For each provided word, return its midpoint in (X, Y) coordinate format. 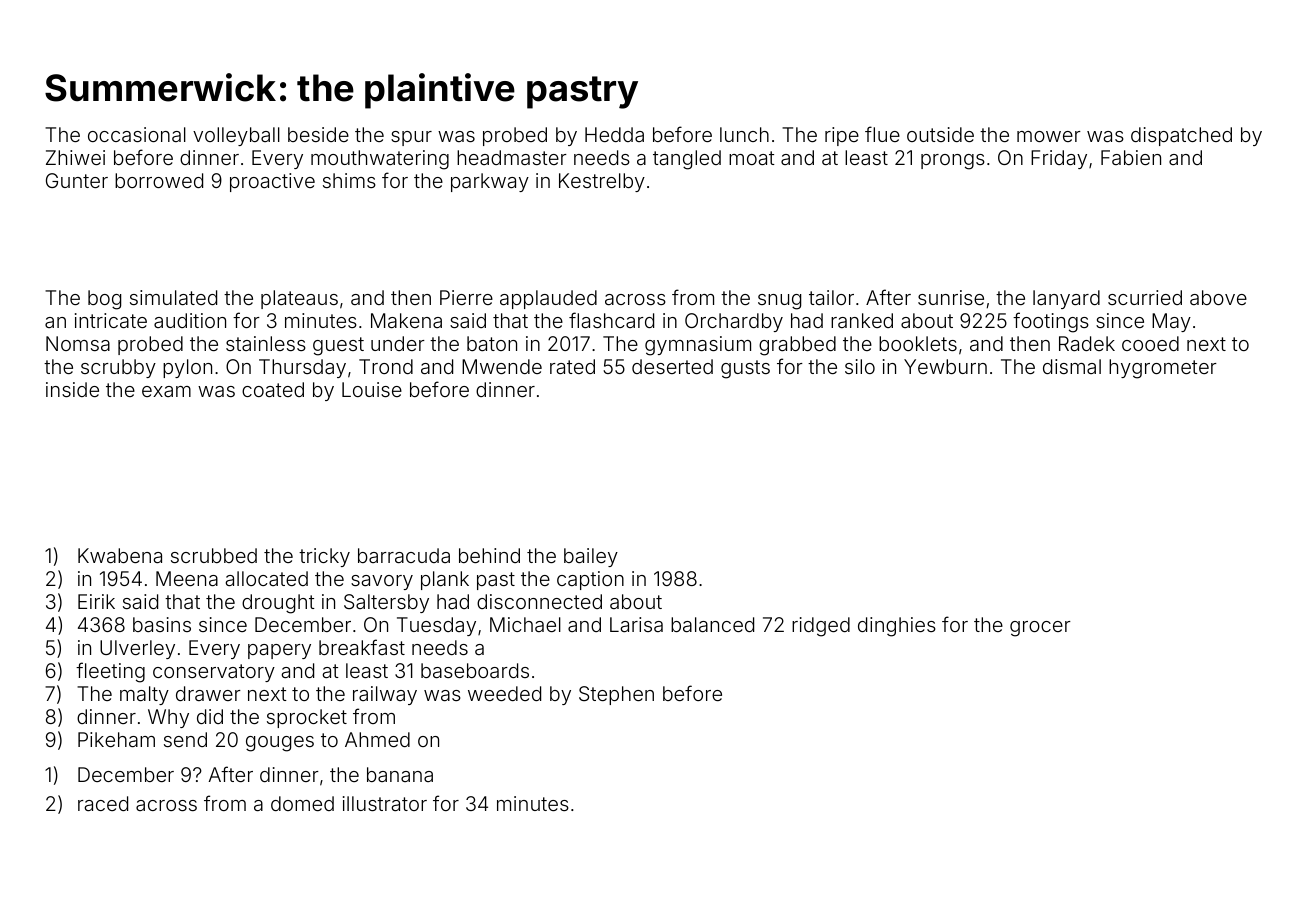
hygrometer (1163, 369)
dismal (1072, 366)
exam (166, 391)
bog (104, 300)
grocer (1040, 629)
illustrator (385, 803)
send (185, 739)
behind (489, 555)
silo (860, 366)
